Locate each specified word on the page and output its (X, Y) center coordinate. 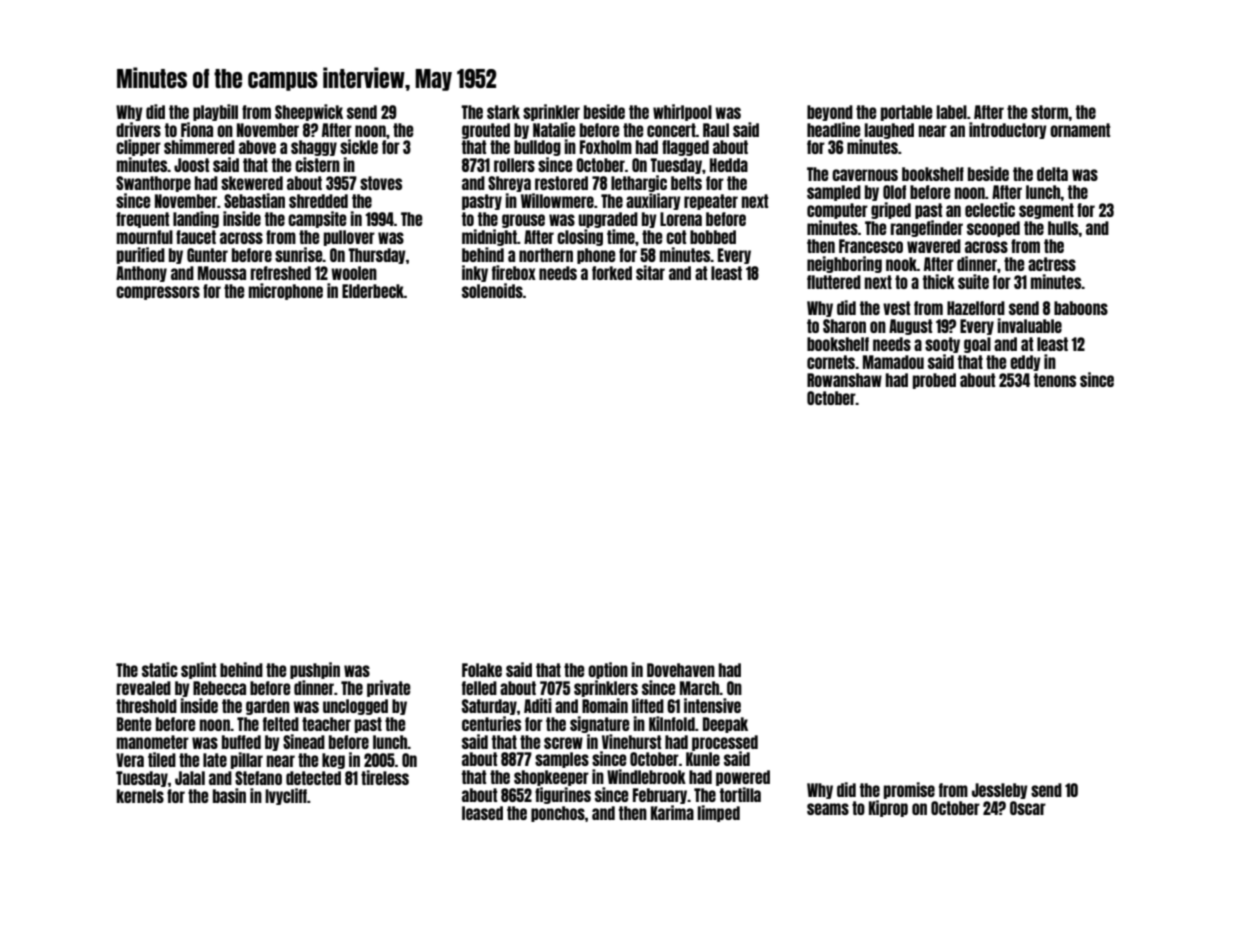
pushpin (315, 670)
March (700, 688)
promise (909, 790)
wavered (934, 246)
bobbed (713, 237)
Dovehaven (681, 670)
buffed (241, 742)
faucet (196, 237)
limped (719, 813)
